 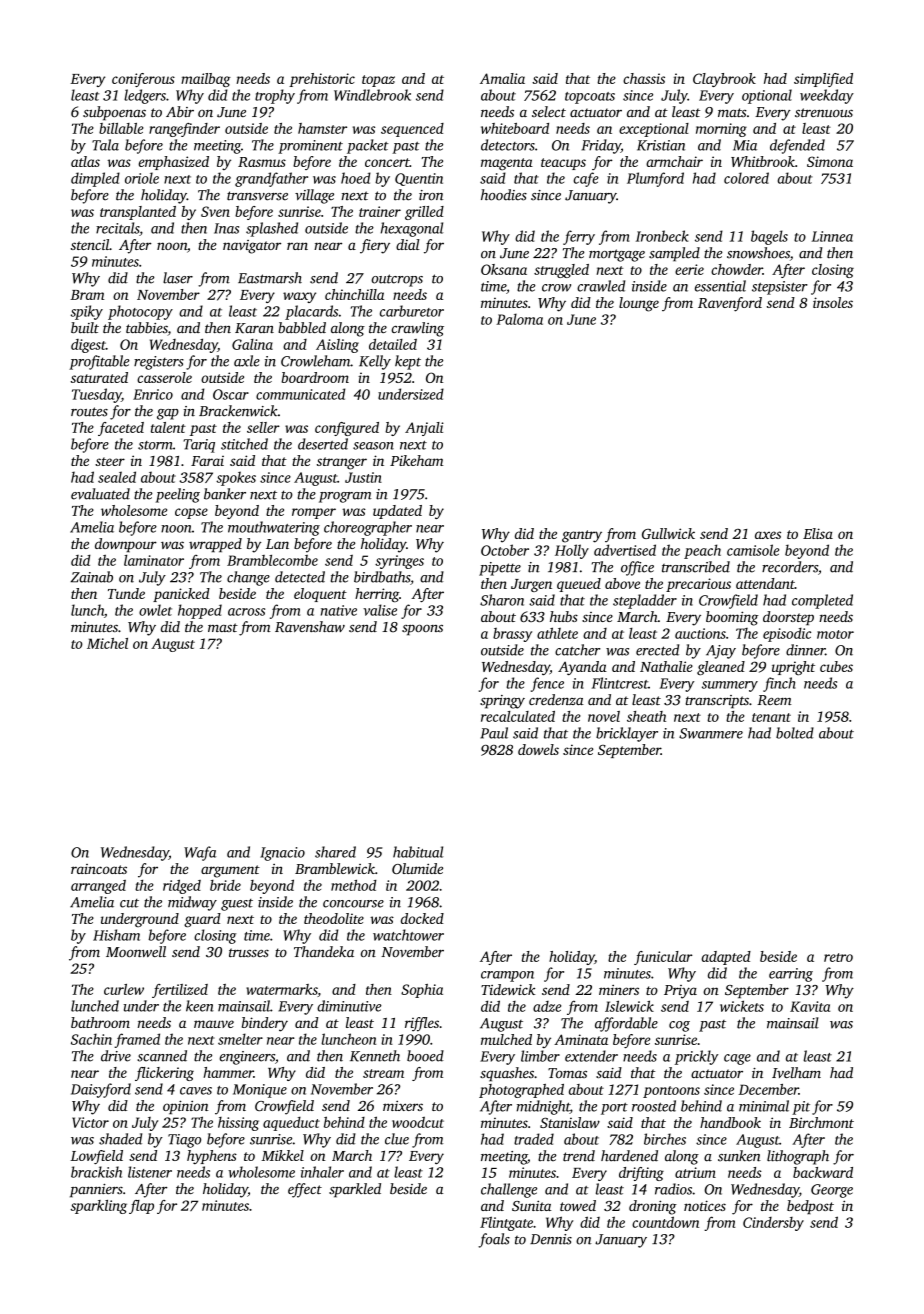 What do you see at coordinates (206, 80) in the screenshot?
I see `mailbag` at bounding box center [206, 80].
